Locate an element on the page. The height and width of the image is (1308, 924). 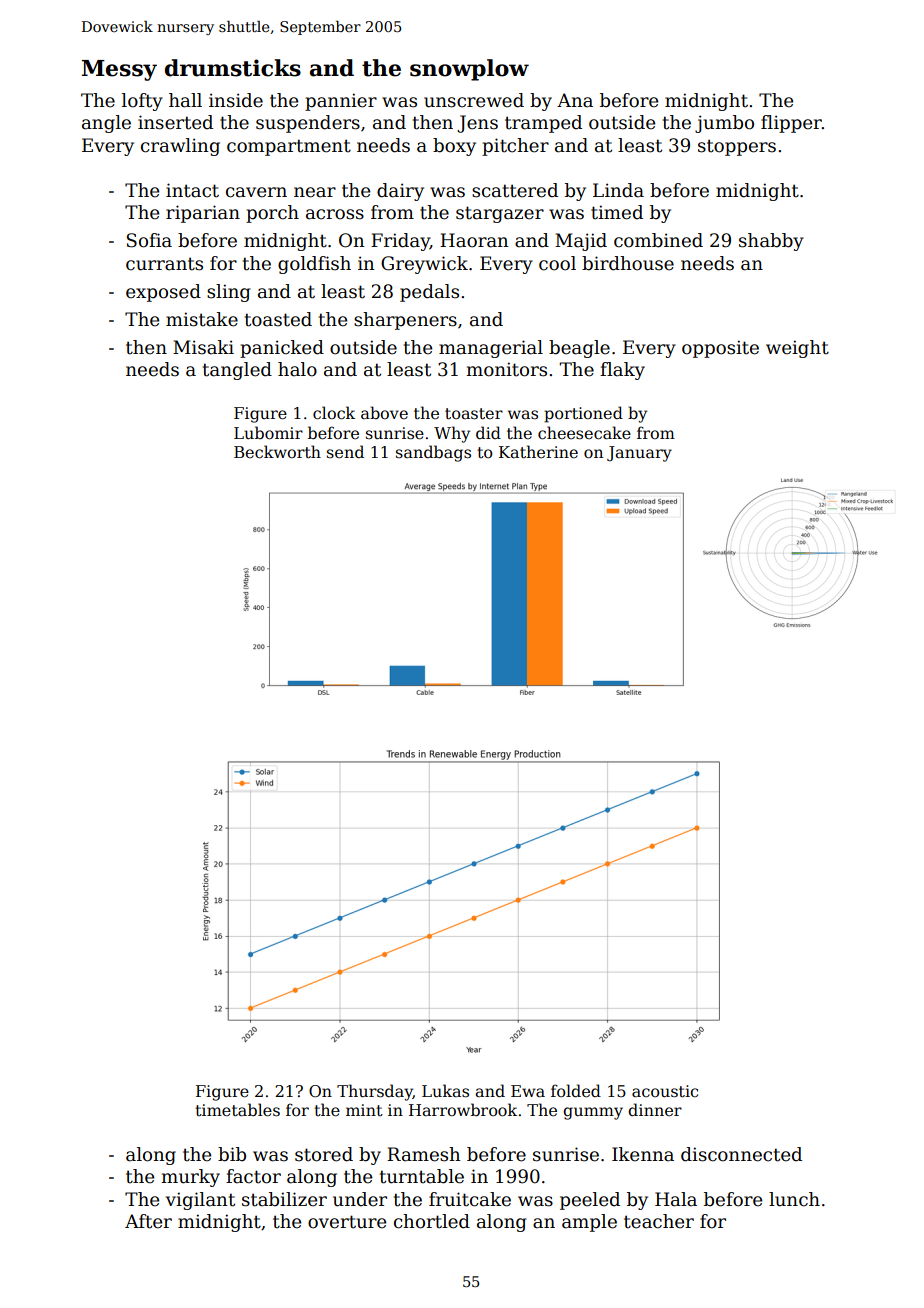
sandbags is located at coordinates (433, 453).
